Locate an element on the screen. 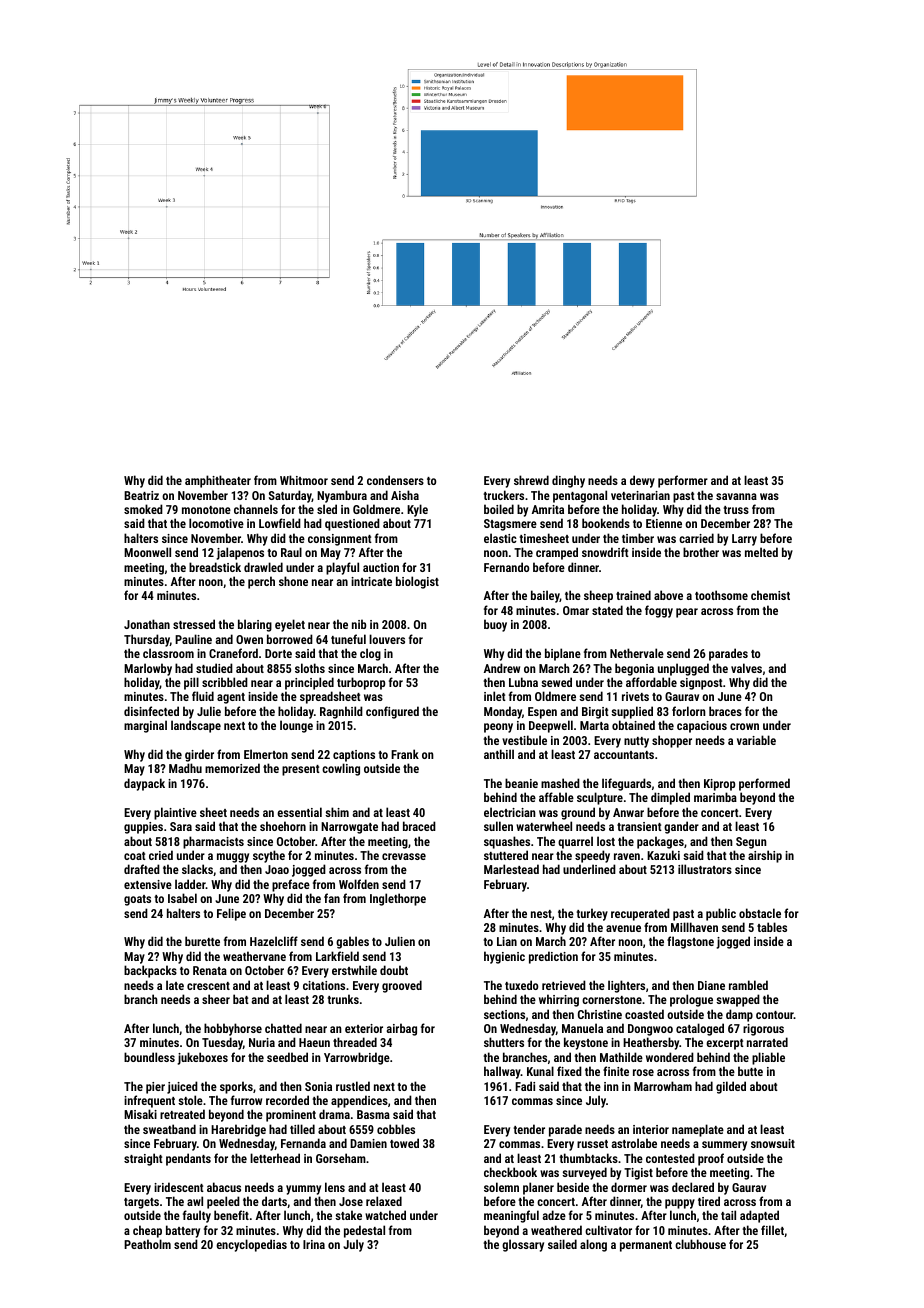  battery is located at coordinates (183, 1231).
